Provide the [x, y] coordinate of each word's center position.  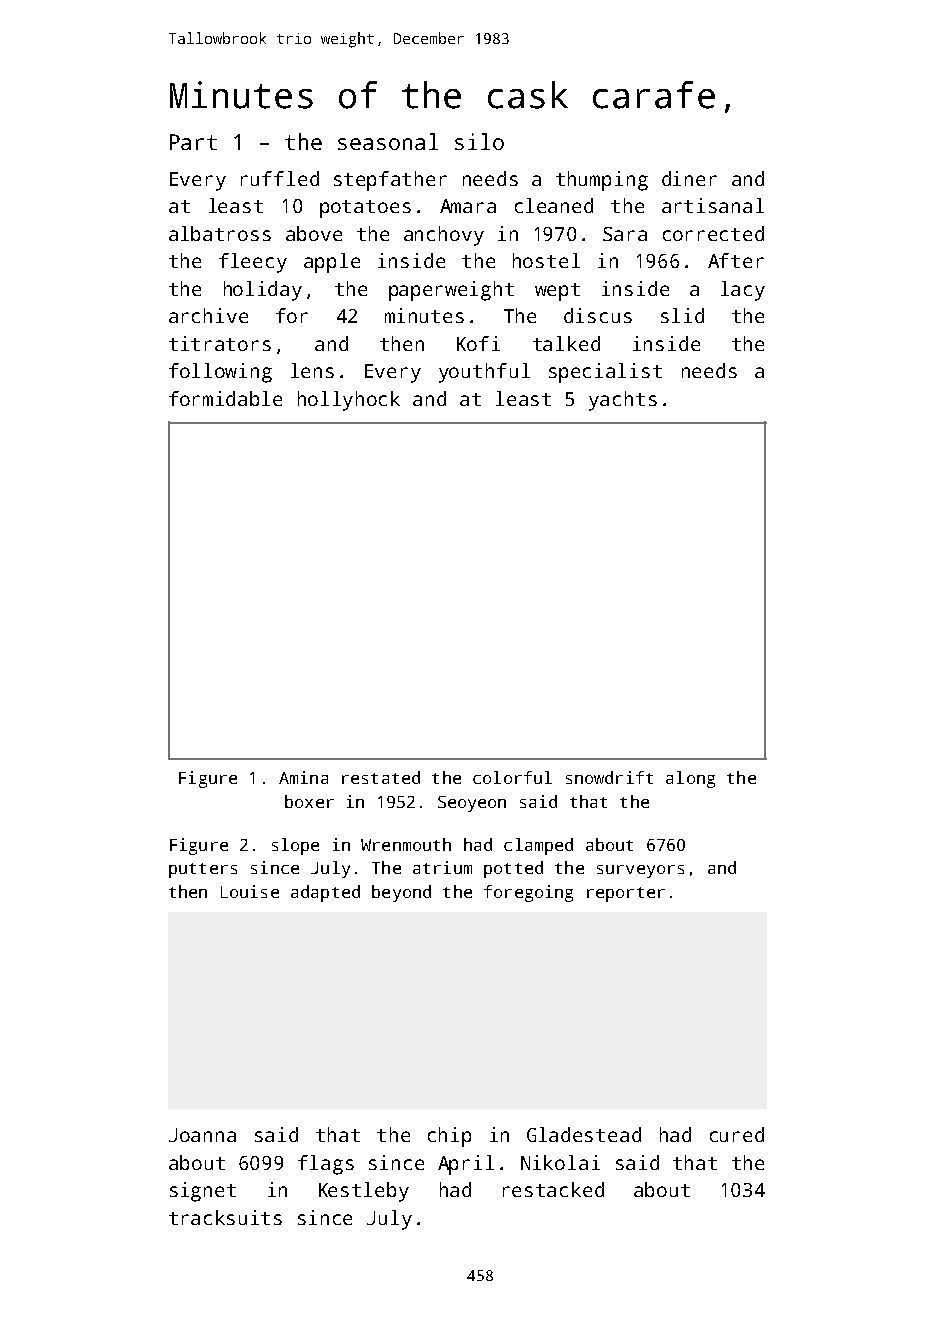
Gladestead [584, 1134]
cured [737, 1134]
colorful [512, 777]
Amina [303, 777]
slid [682, 315]
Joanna [202, 1135]
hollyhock [349, 401]
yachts [623, 401]
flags [326, 1165]
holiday [263, 291]
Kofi [478, 343]
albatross [220, 233]
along [690, 779]
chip [449, 1137]
